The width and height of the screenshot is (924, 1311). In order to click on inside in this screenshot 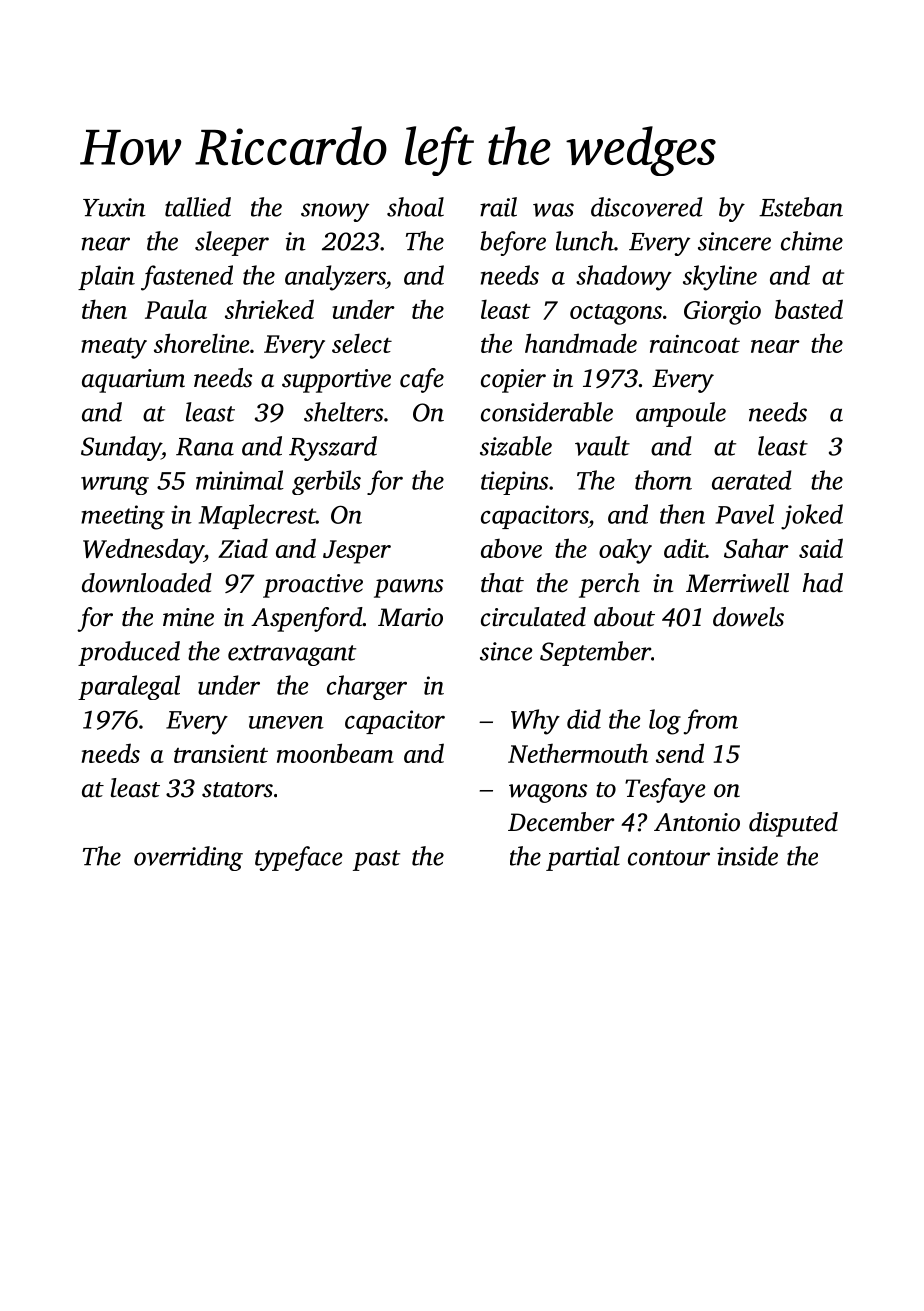, I will do `click(747, 856)`.
